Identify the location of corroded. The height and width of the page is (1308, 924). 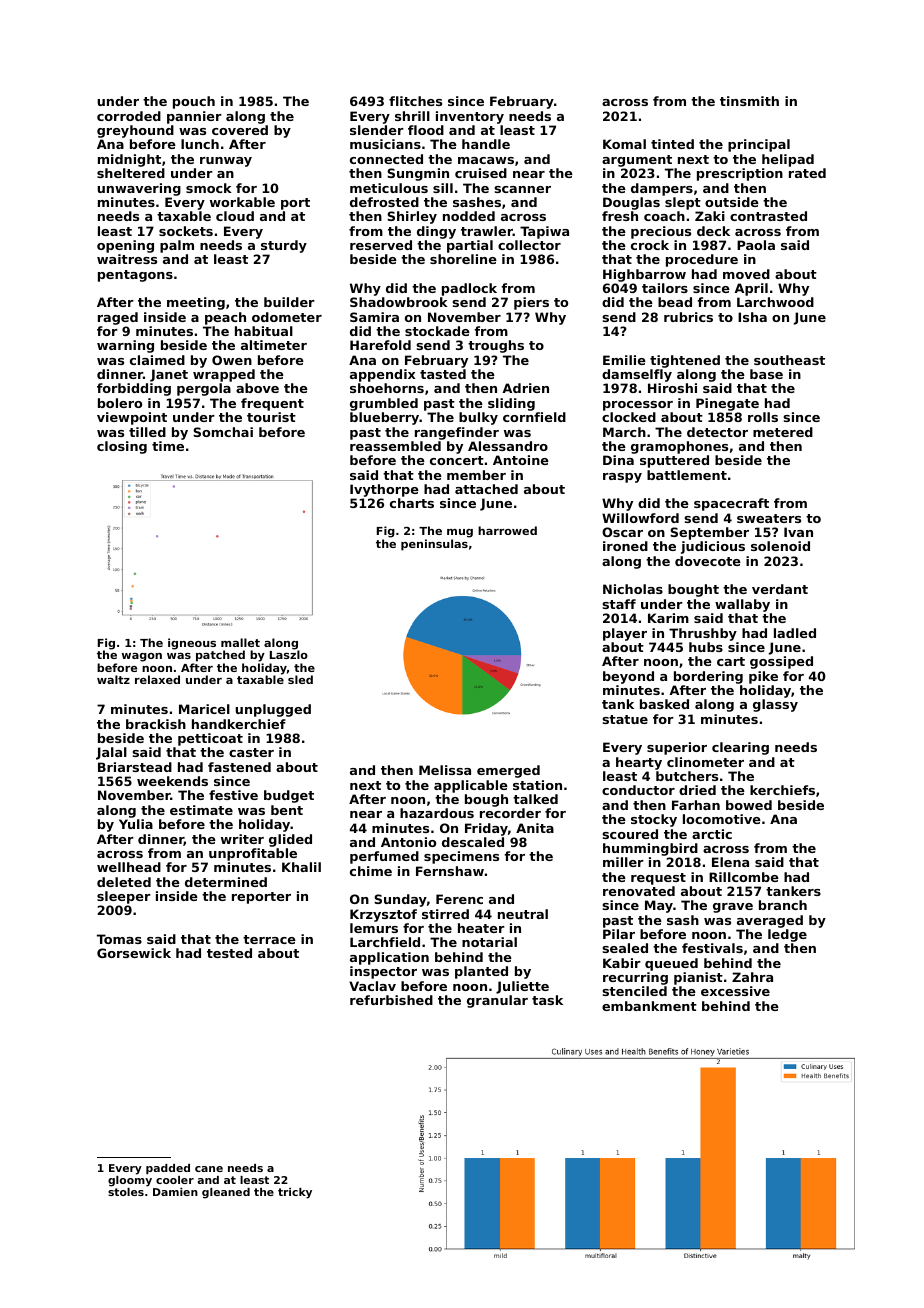
(129, 116).
